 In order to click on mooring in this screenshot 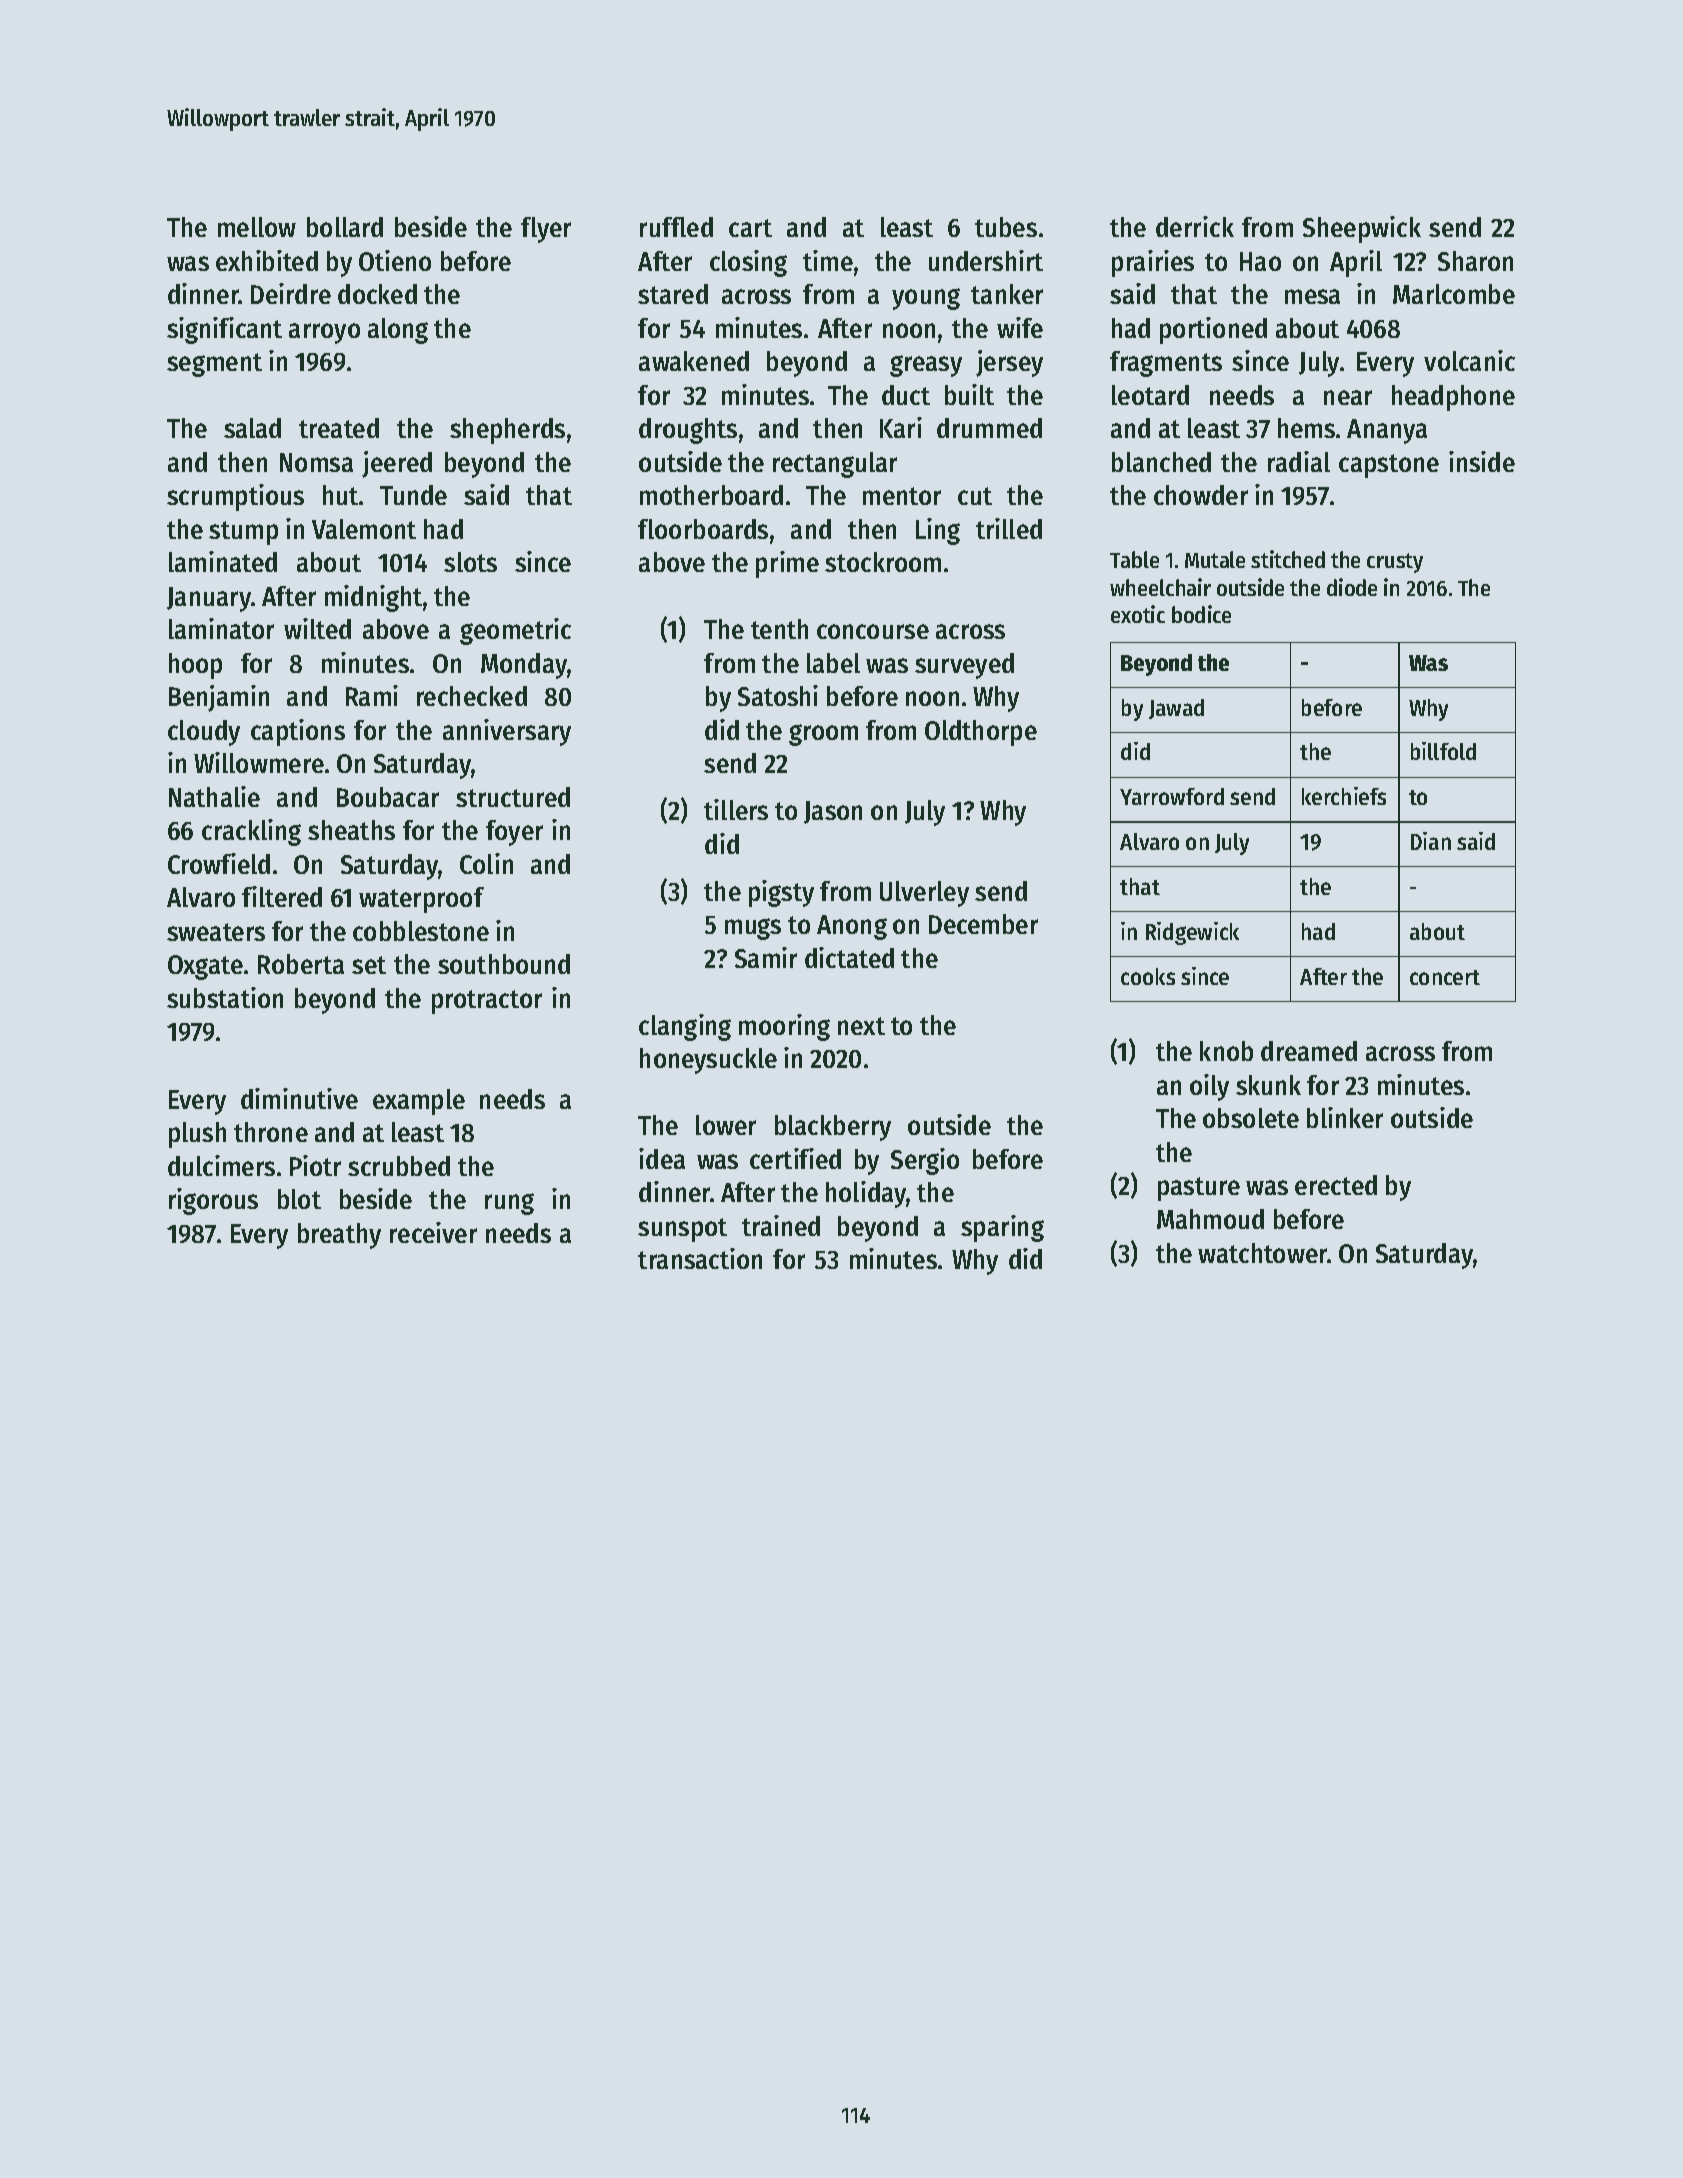, I will do `click(784, 1027)`.
